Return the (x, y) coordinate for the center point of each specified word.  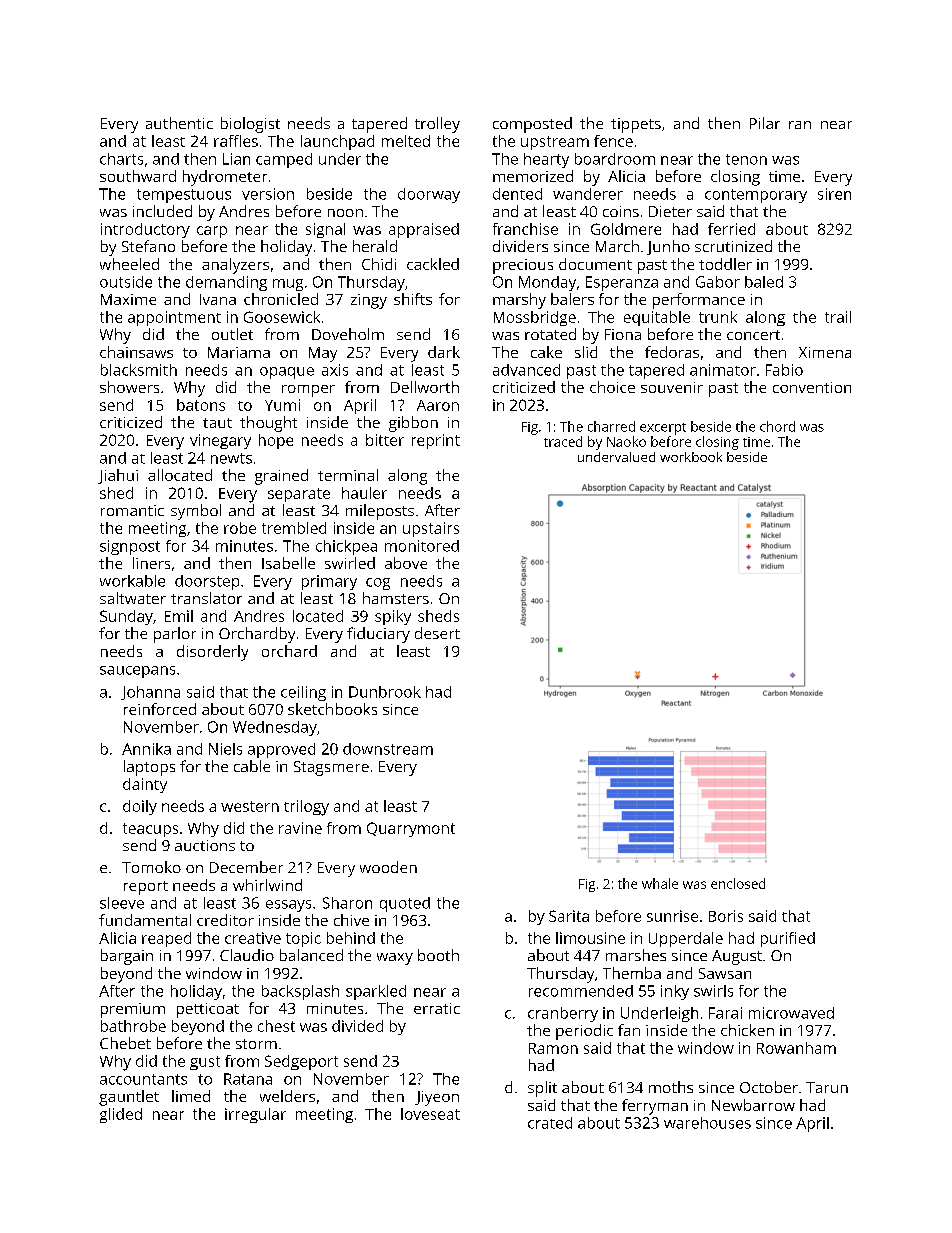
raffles (236, 141)
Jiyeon (437, 1098)
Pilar (765, 123)
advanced (526, 370)
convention (812, 387)
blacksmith (139, 370)
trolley (437, 125)
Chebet (125, 1043)
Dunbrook (385, 692)
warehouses (707, 1123)
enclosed (738, 883)
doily (140, 807)
